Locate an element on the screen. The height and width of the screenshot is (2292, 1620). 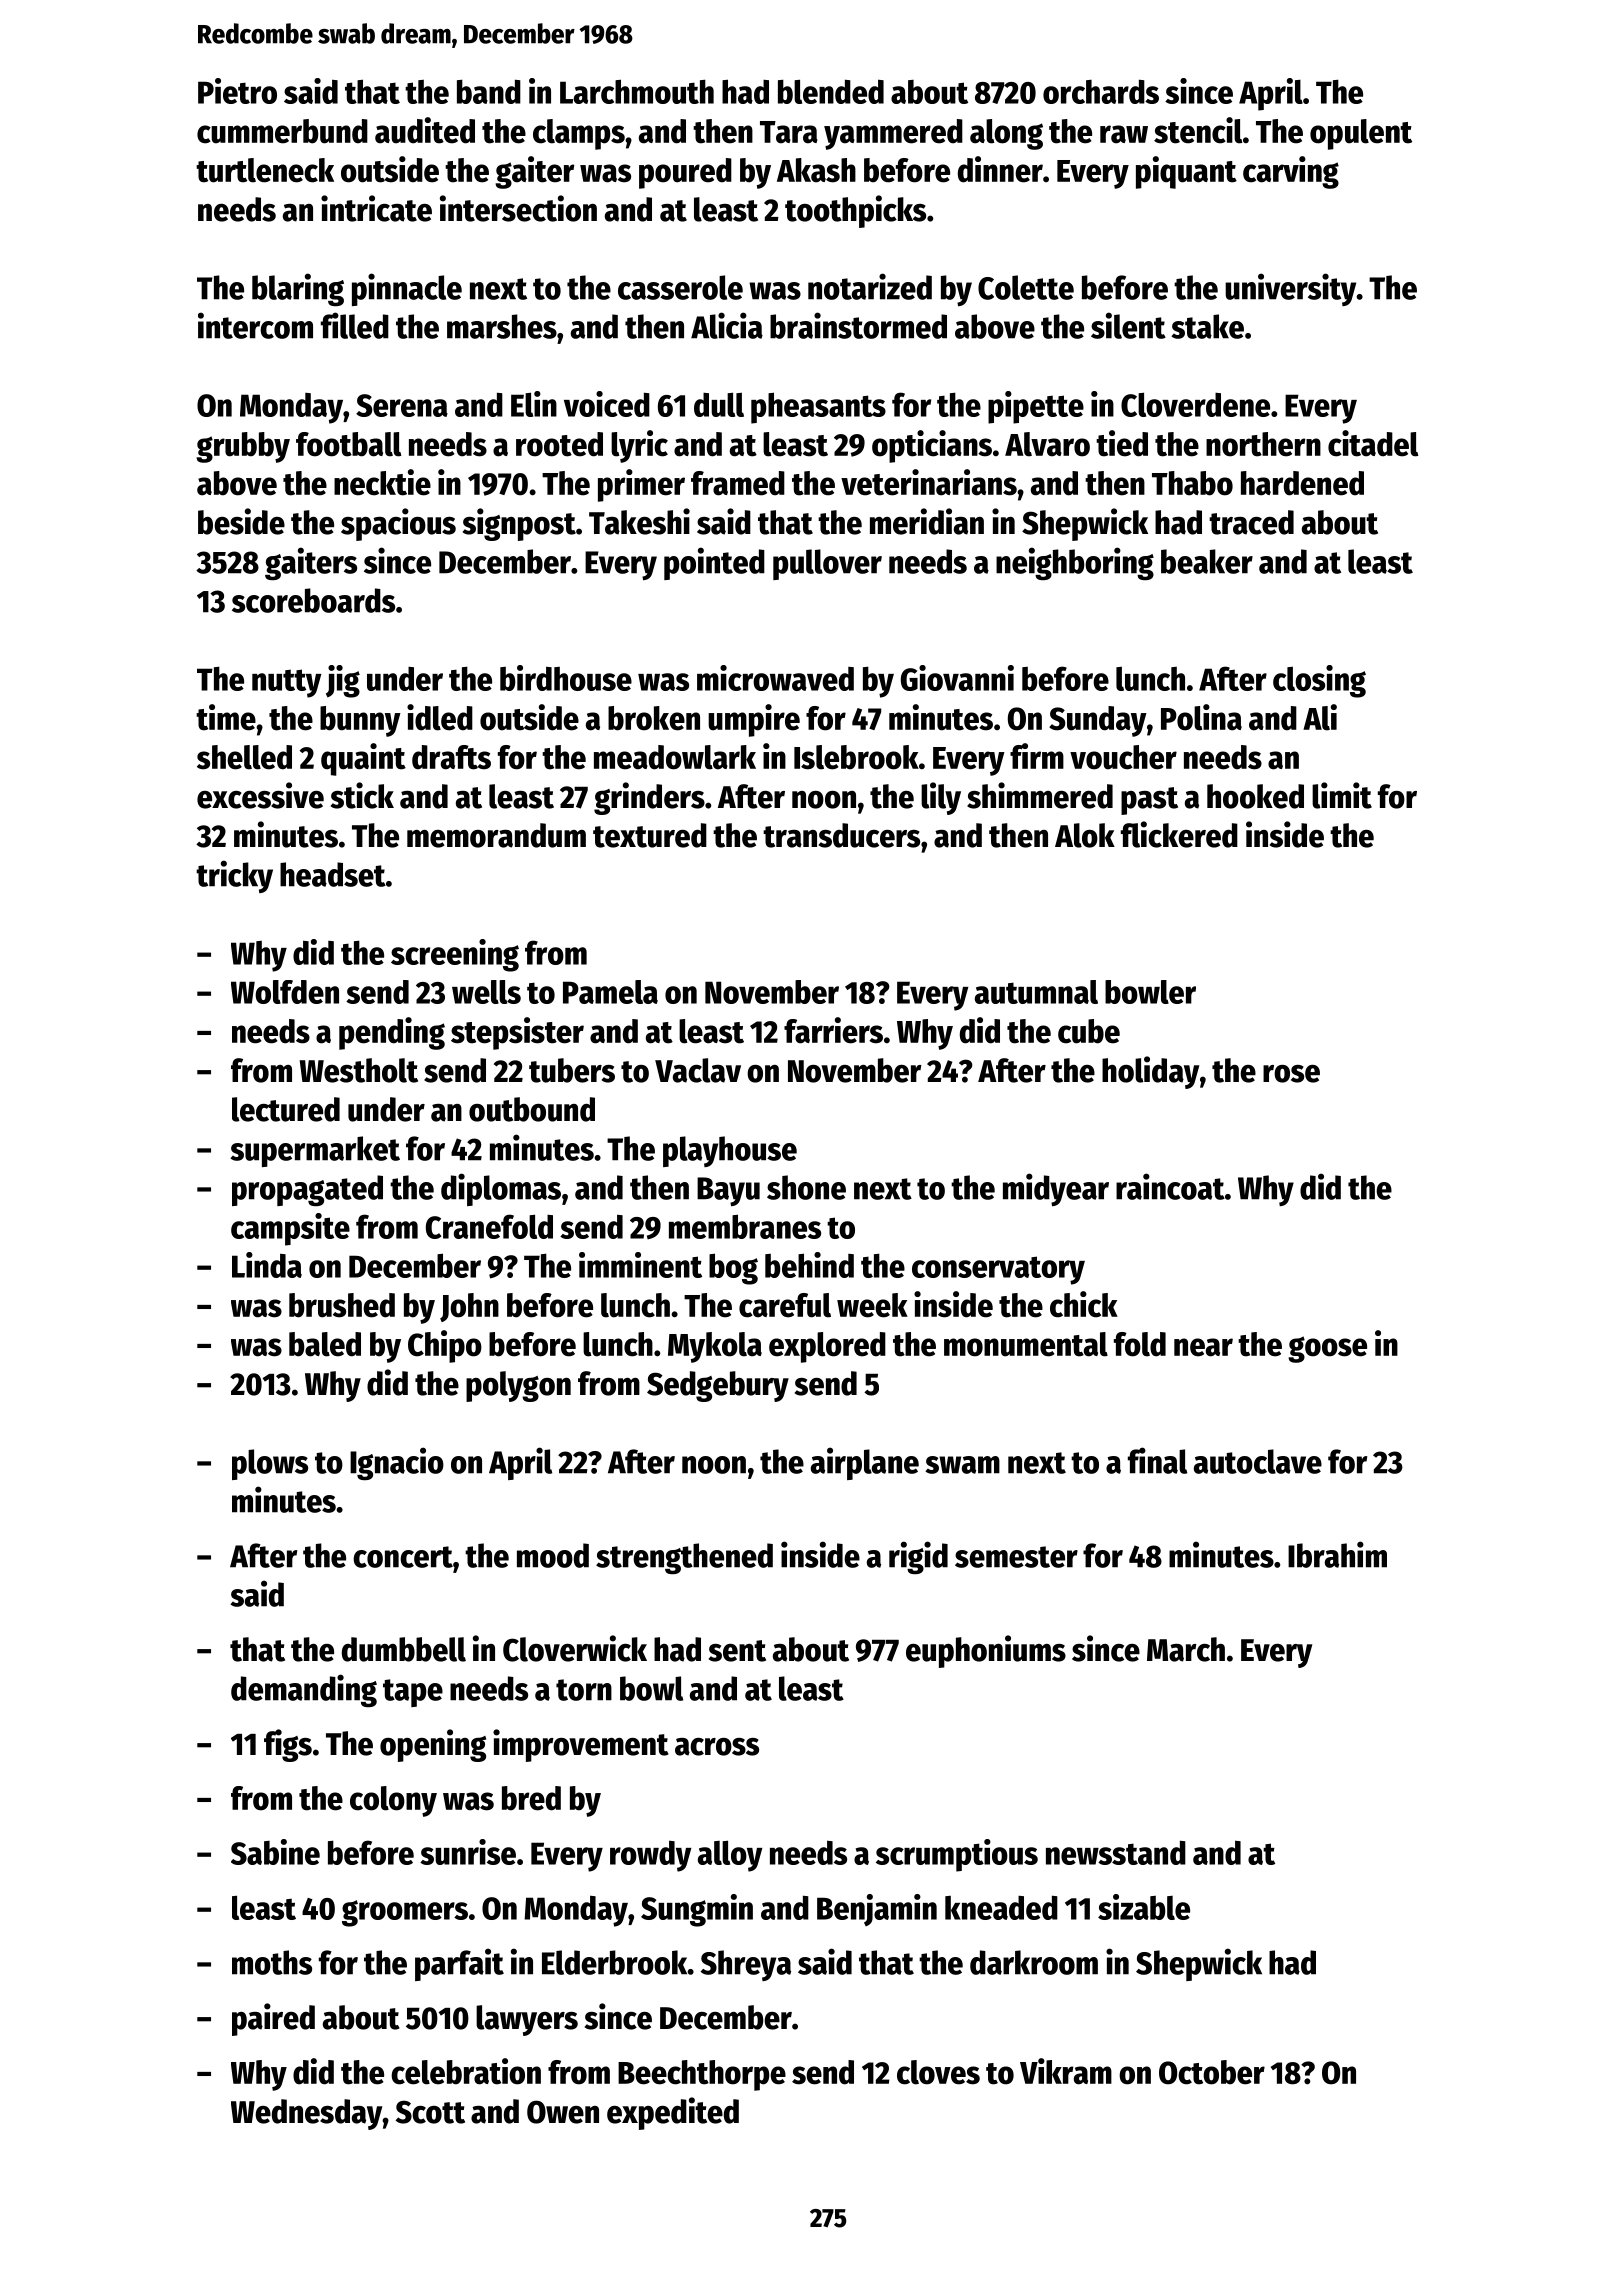
rose is located at coordinates (1291, 1074).
